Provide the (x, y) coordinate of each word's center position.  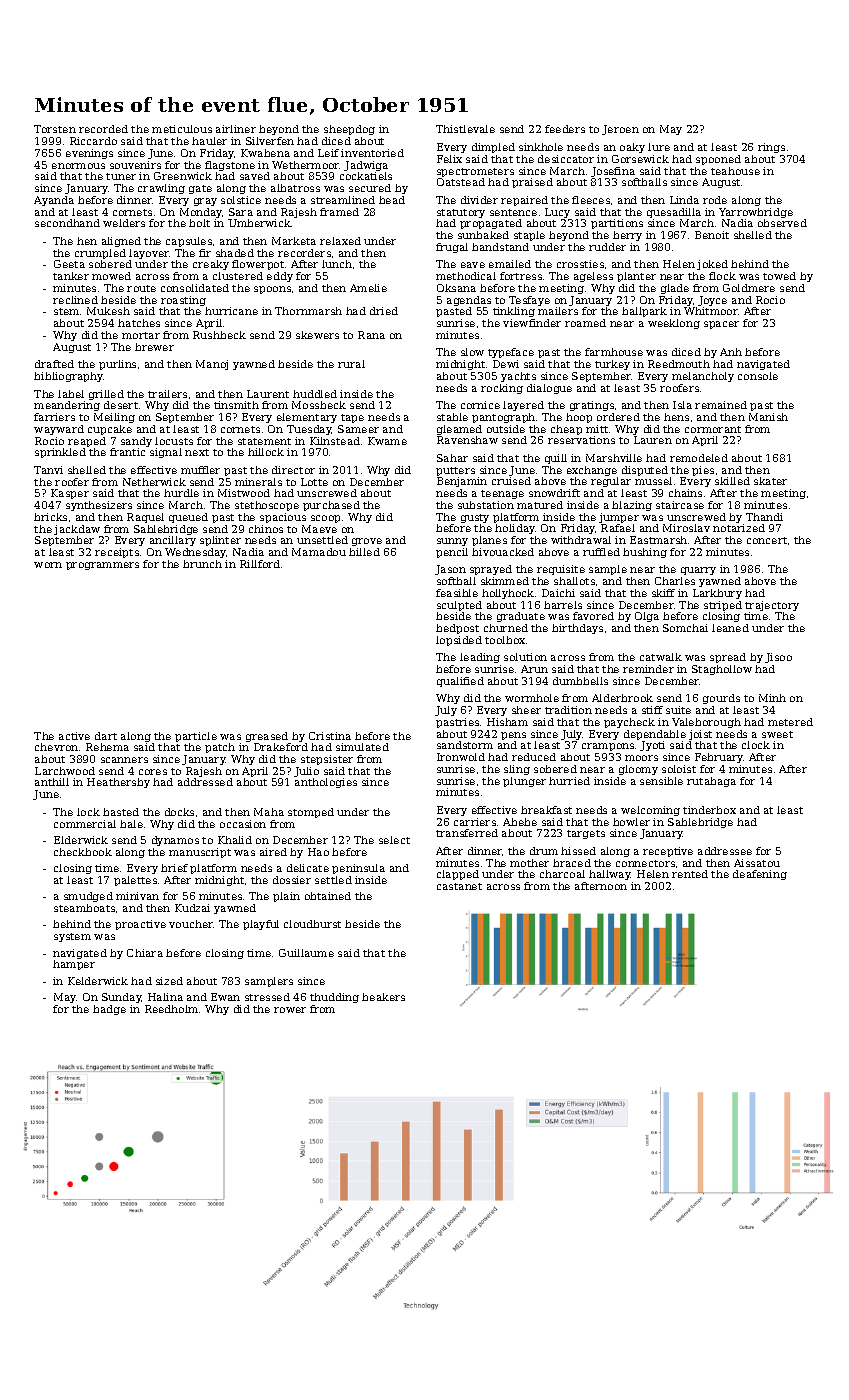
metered (790, 722)
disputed (645, 471)
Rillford (260, 564)
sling (517, 770)
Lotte (314, 482)
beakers (383, 997)
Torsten (55, 129)
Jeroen (620, 130)
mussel (653, 481)
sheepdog (349, 130)
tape (352, 418)
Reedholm (171, 1009)
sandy (136, 442)
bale (131, 824)
